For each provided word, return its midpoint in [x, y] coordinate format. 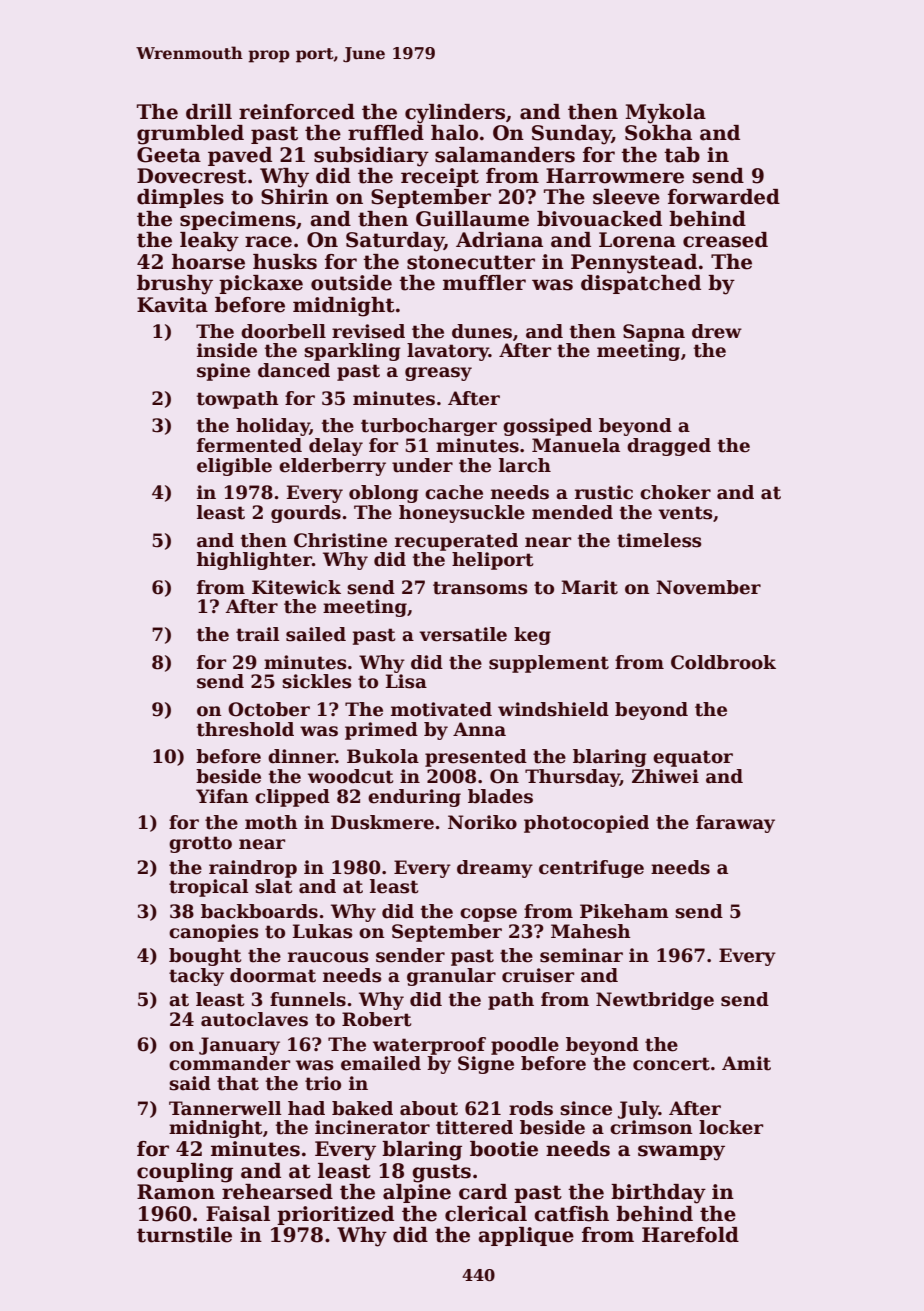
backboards [259, 911]
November [708, 587]
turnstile [184, 1235]
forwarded [724, 197]
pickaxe [261, 284]
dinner [302, 756]
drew [717, 331]
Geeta [169, 155]
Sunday [572, 135]
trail [257, 634]
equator [693, 758]
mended [572, 512]
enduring [414, 798]
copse [488, 915]
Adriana [499, 240]
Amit [746, 1063]
